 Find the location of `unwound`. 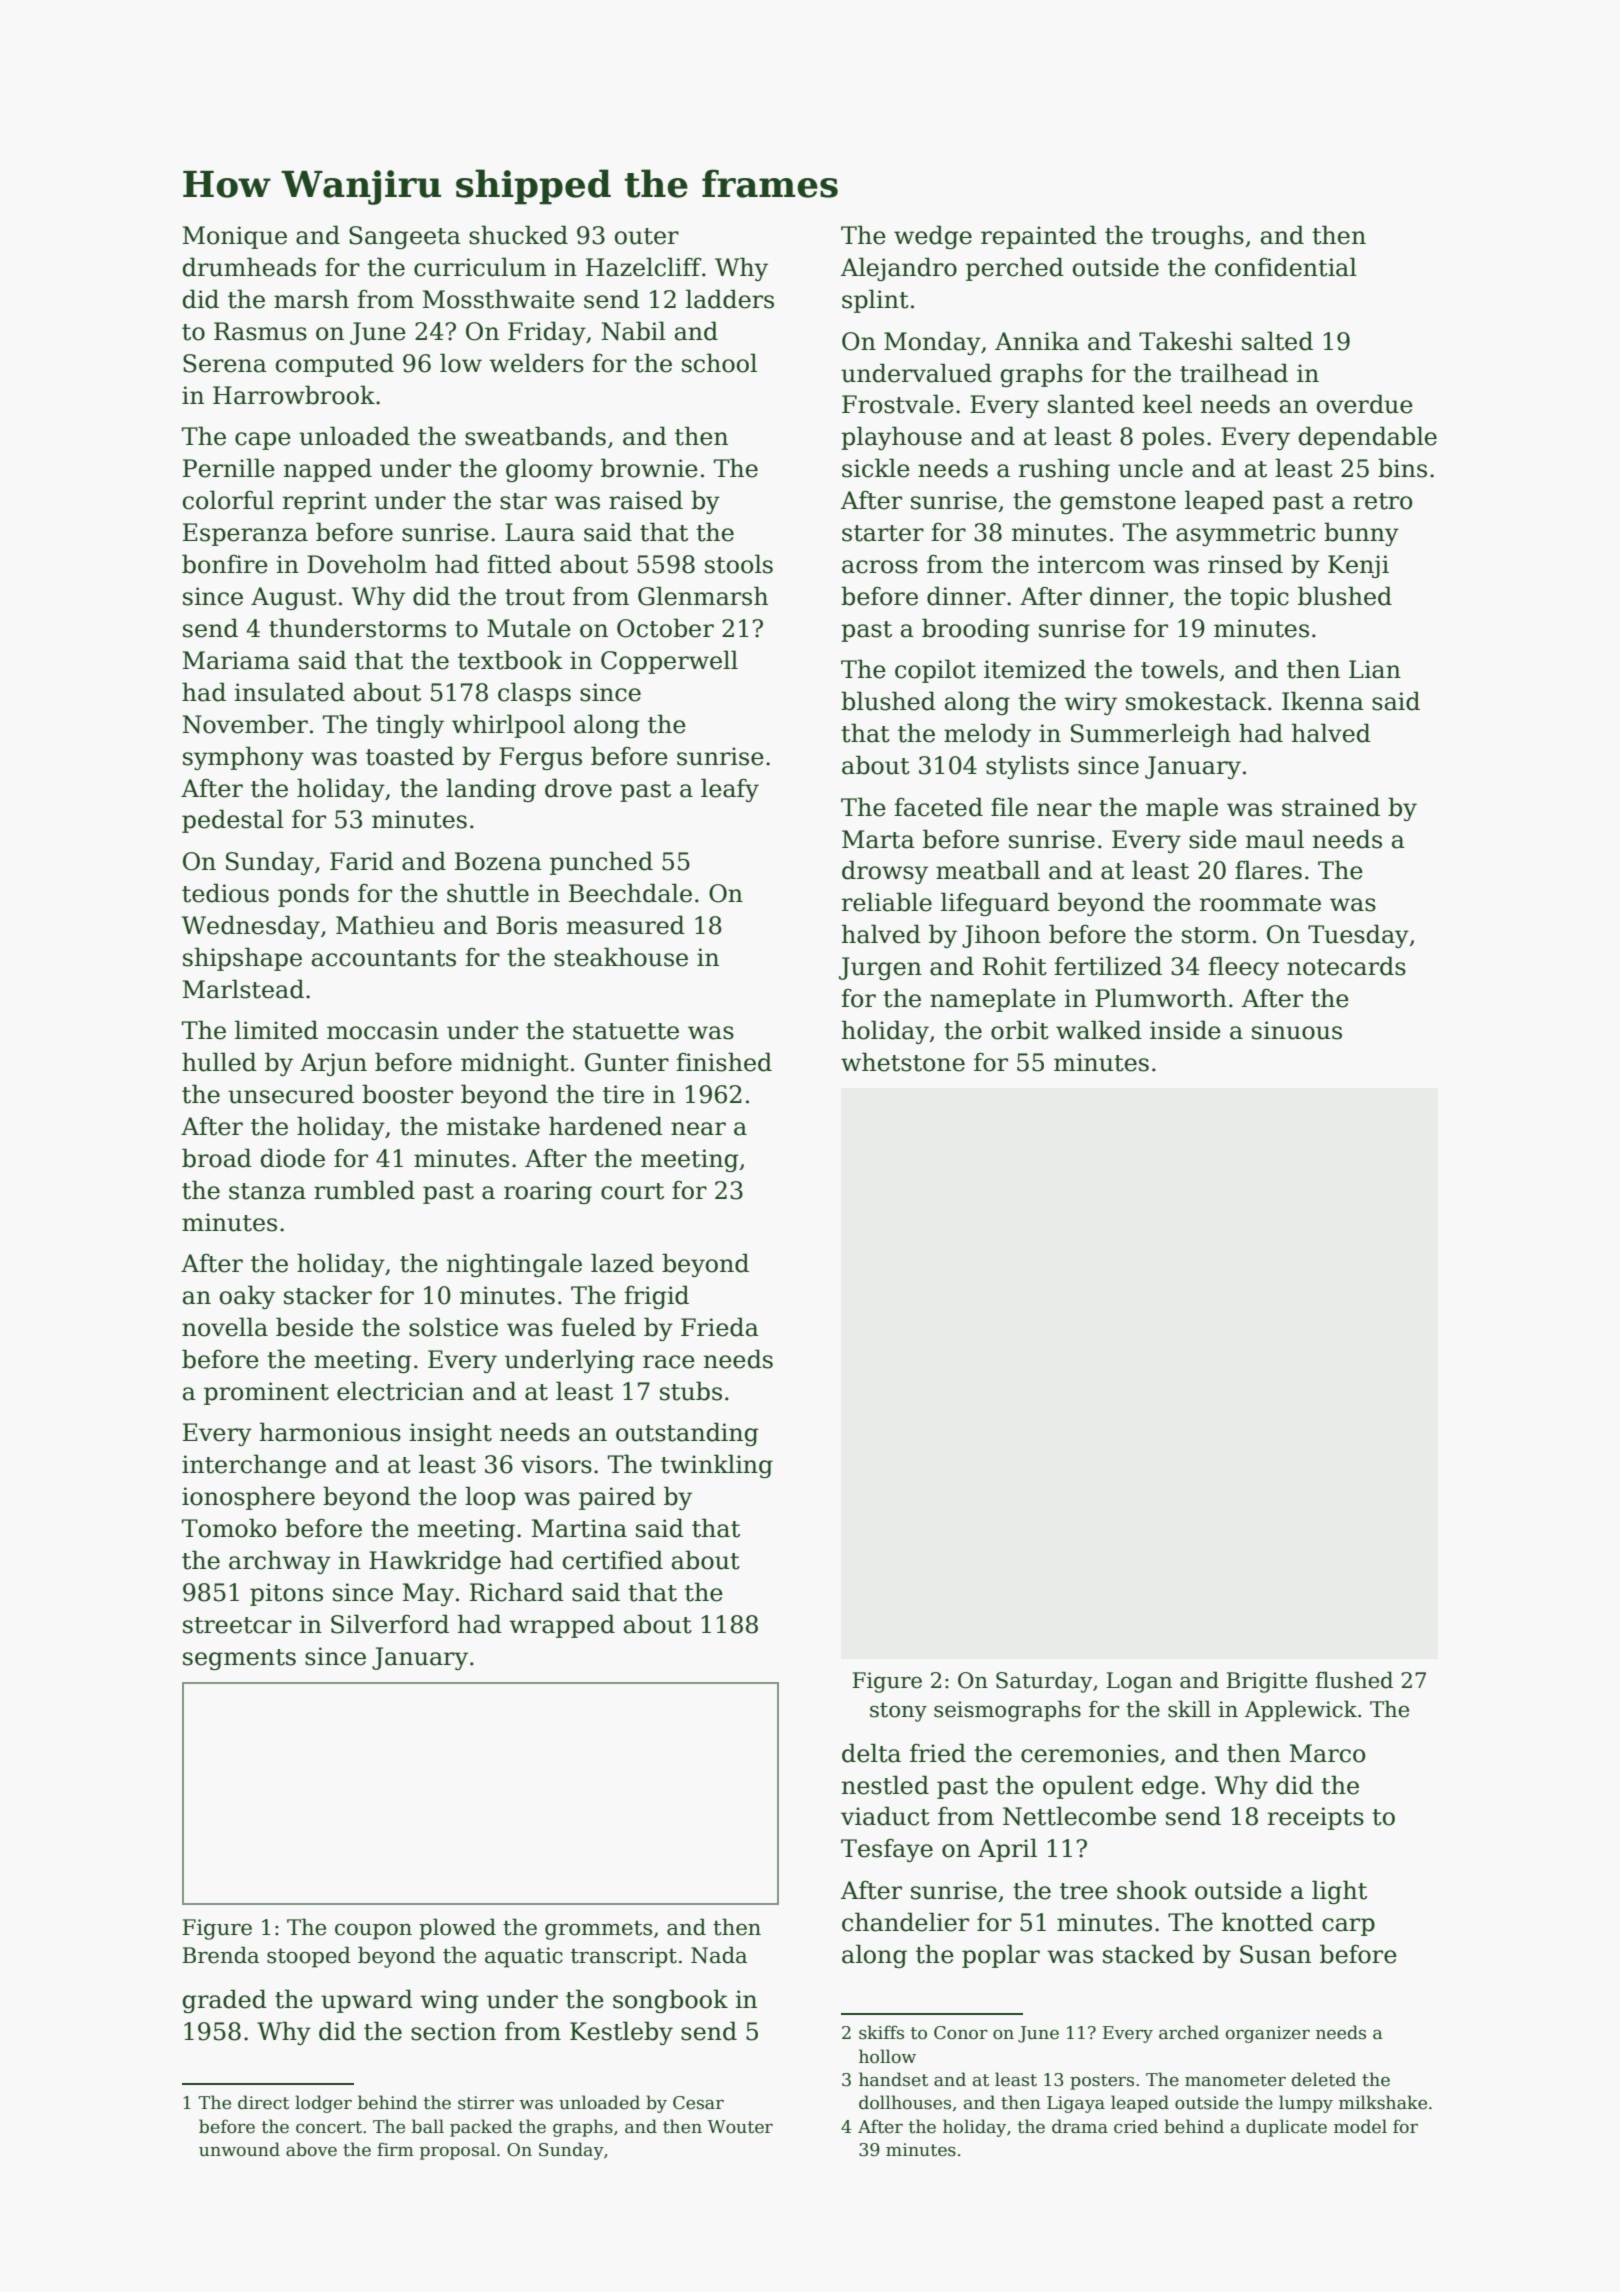

unwound is located at coordinates (239, 2149).
